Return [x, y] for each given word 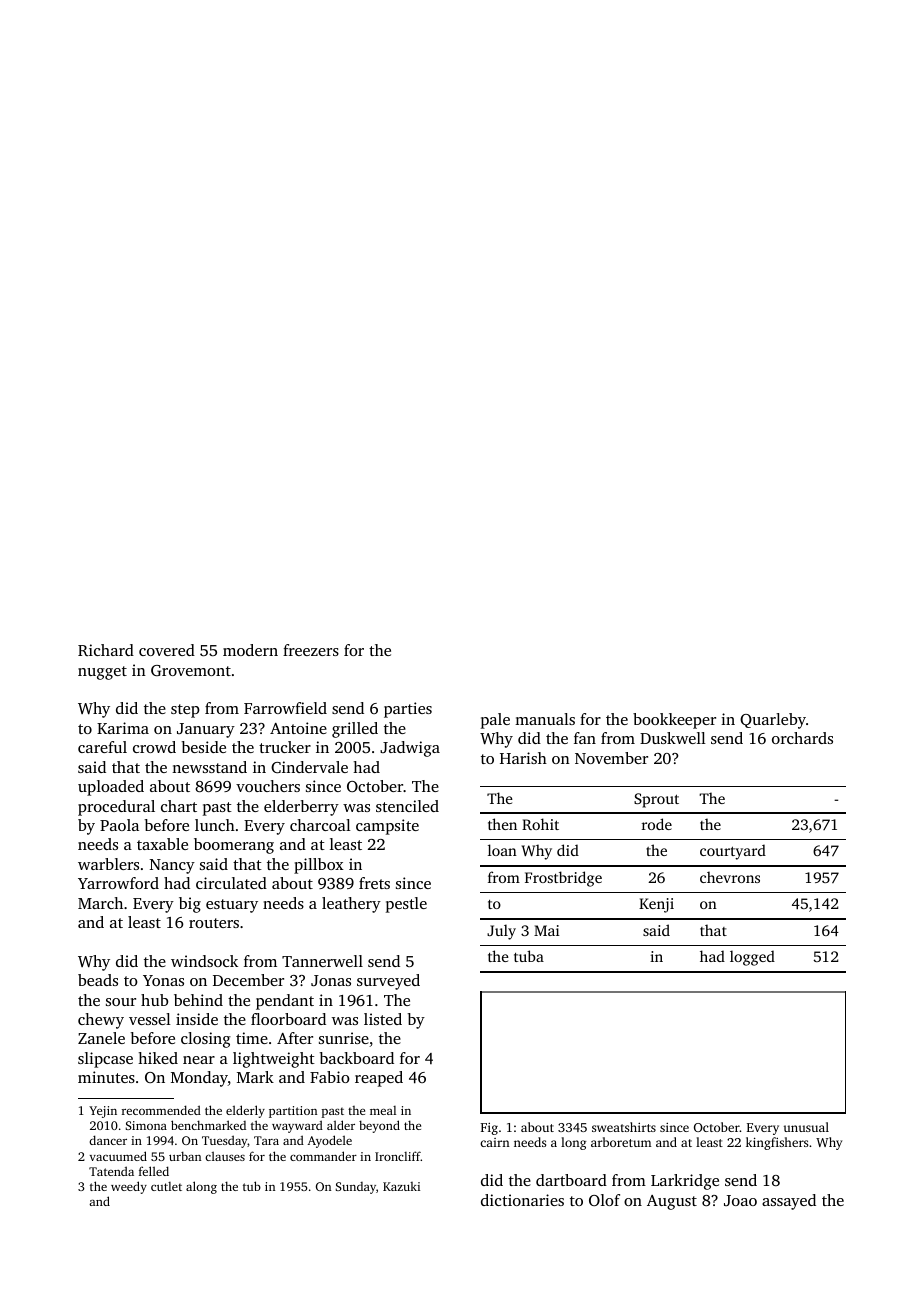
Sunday [355, 1188]
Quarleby [773, 721]
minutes [106, 1077]
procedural [116, 808]
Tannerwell [322, 961]
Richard [106, 650]
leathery [351, 905]
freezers [311, 650]
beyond [379, 1126]
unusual [806, 1127]
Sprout [656, 800]
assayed [789, 1202]
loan [502, 850]
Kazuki [401, 1186]
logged [752, 958]
